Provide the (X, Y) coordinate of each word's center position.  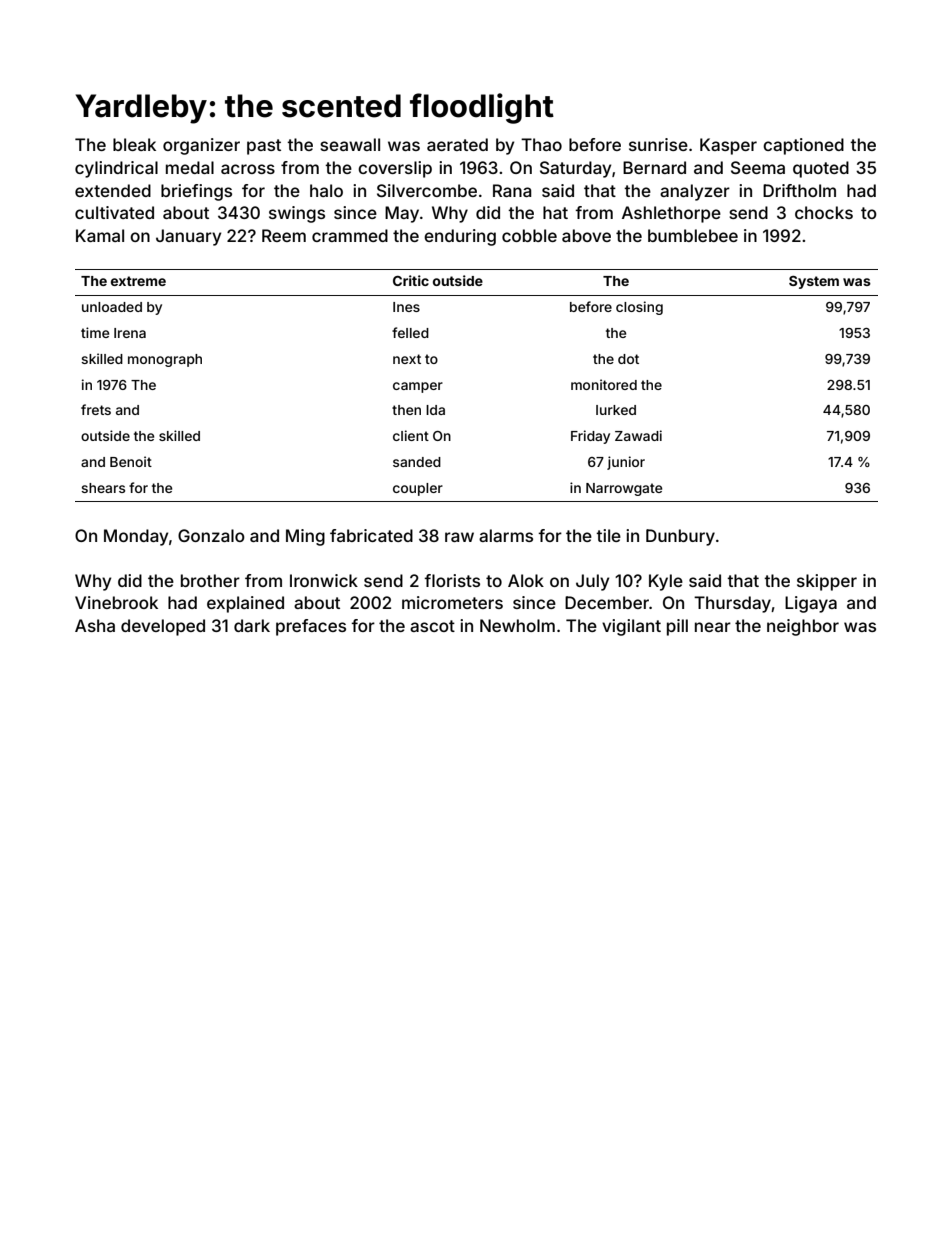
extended (113, 190)
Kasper (728, 146)
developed (163, 627)
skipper (827, 582)
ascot (432, 626)
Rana (512, 190)
